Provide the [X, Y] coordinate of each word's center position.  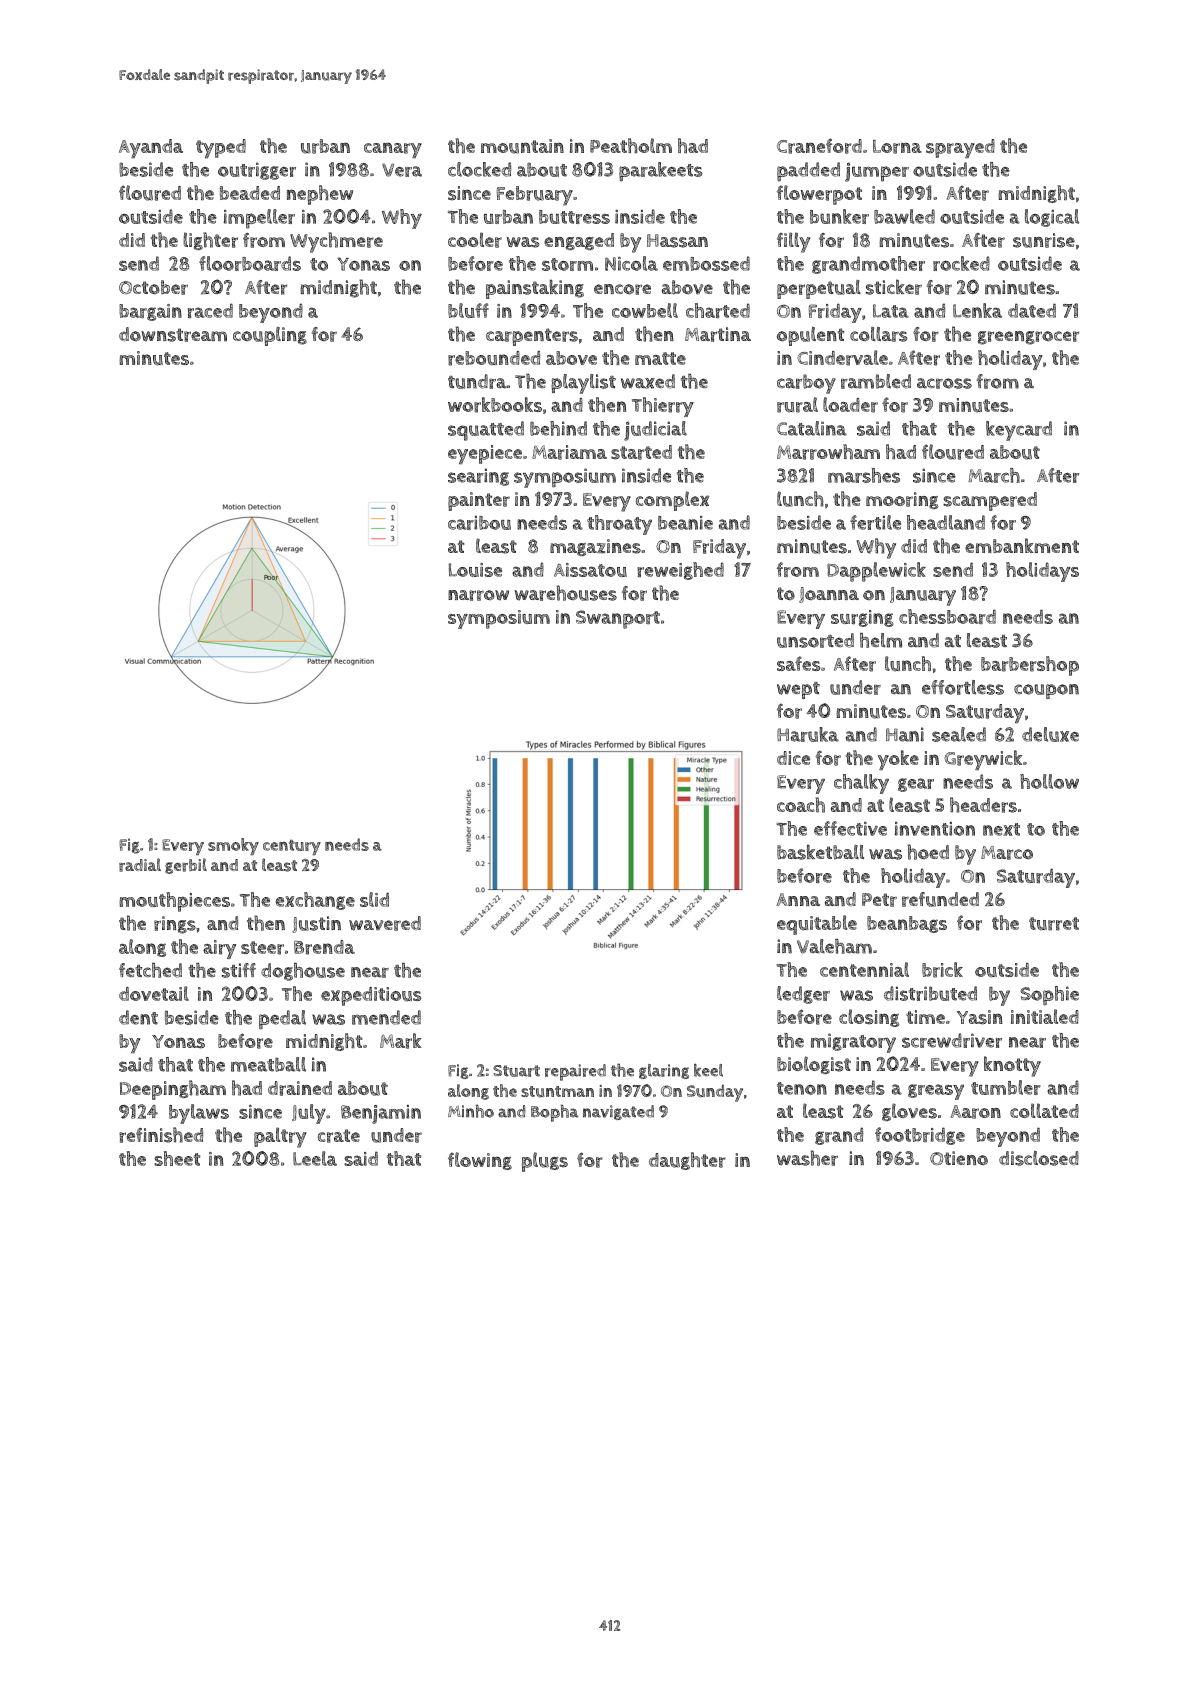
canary [393, 150]
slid [374, 899]
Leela [315, 1158]
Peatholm [631, 145]
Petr [879, 900]
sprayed [960, 148]
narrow [478, 595]
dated [1032, 310]
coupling [270, 336]
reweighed [680, 571]
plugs [545, 1162]
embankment [1022, 545]
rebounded [494, 358]
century [292, 847]
